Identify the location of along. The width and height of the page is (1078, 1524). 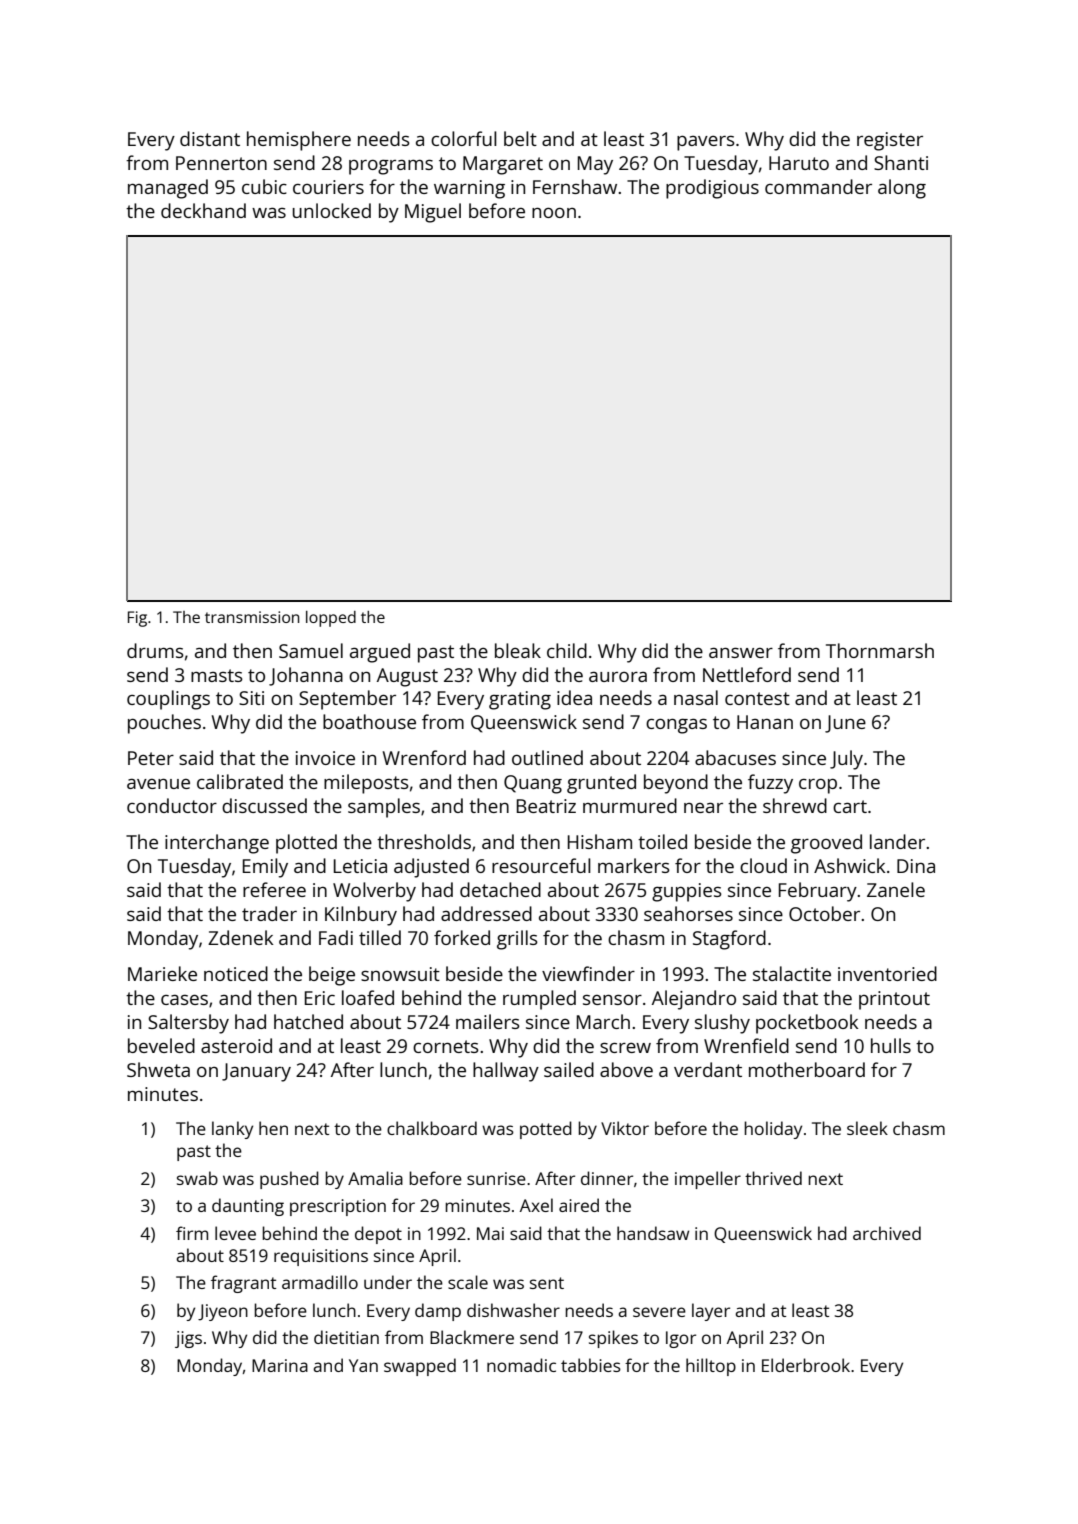
(902, 189).
